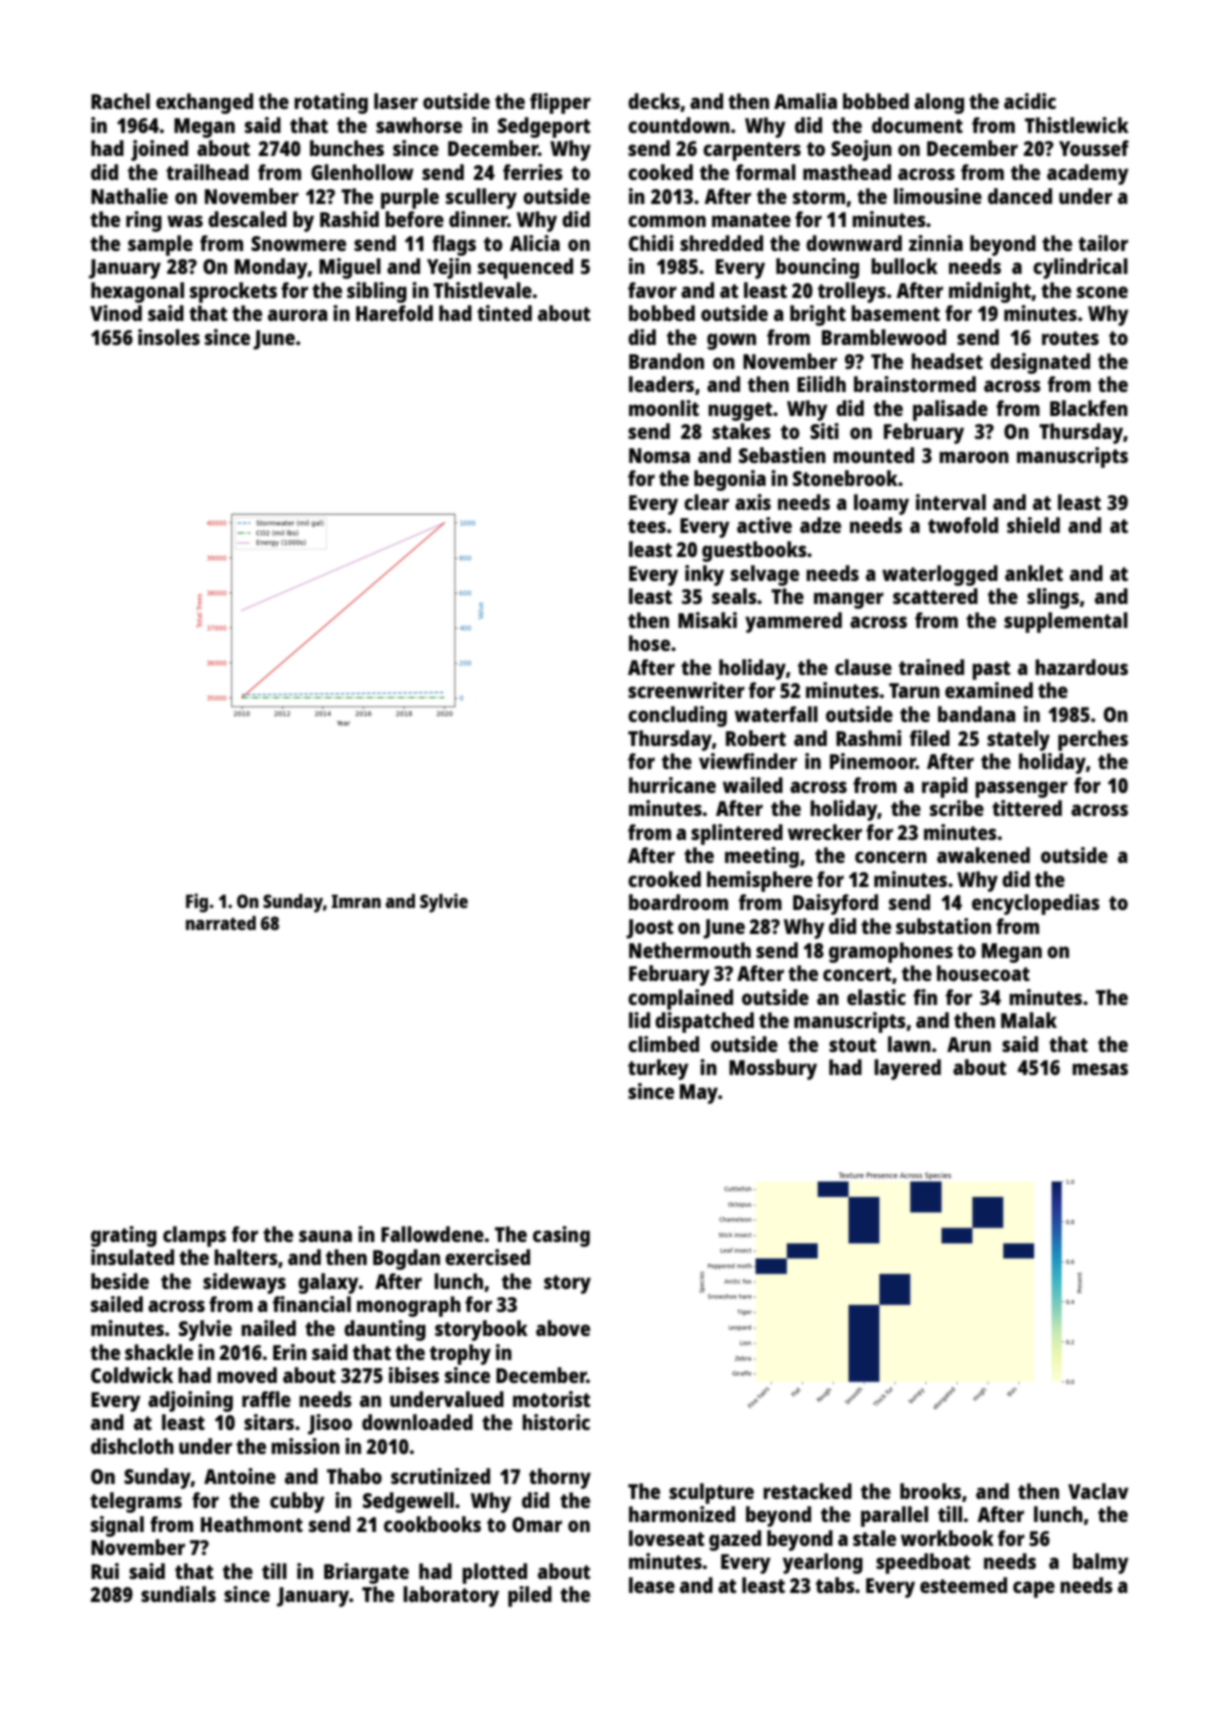  Describe the element at coordinates (563, 1328) in the page. I see `above` at that location.
